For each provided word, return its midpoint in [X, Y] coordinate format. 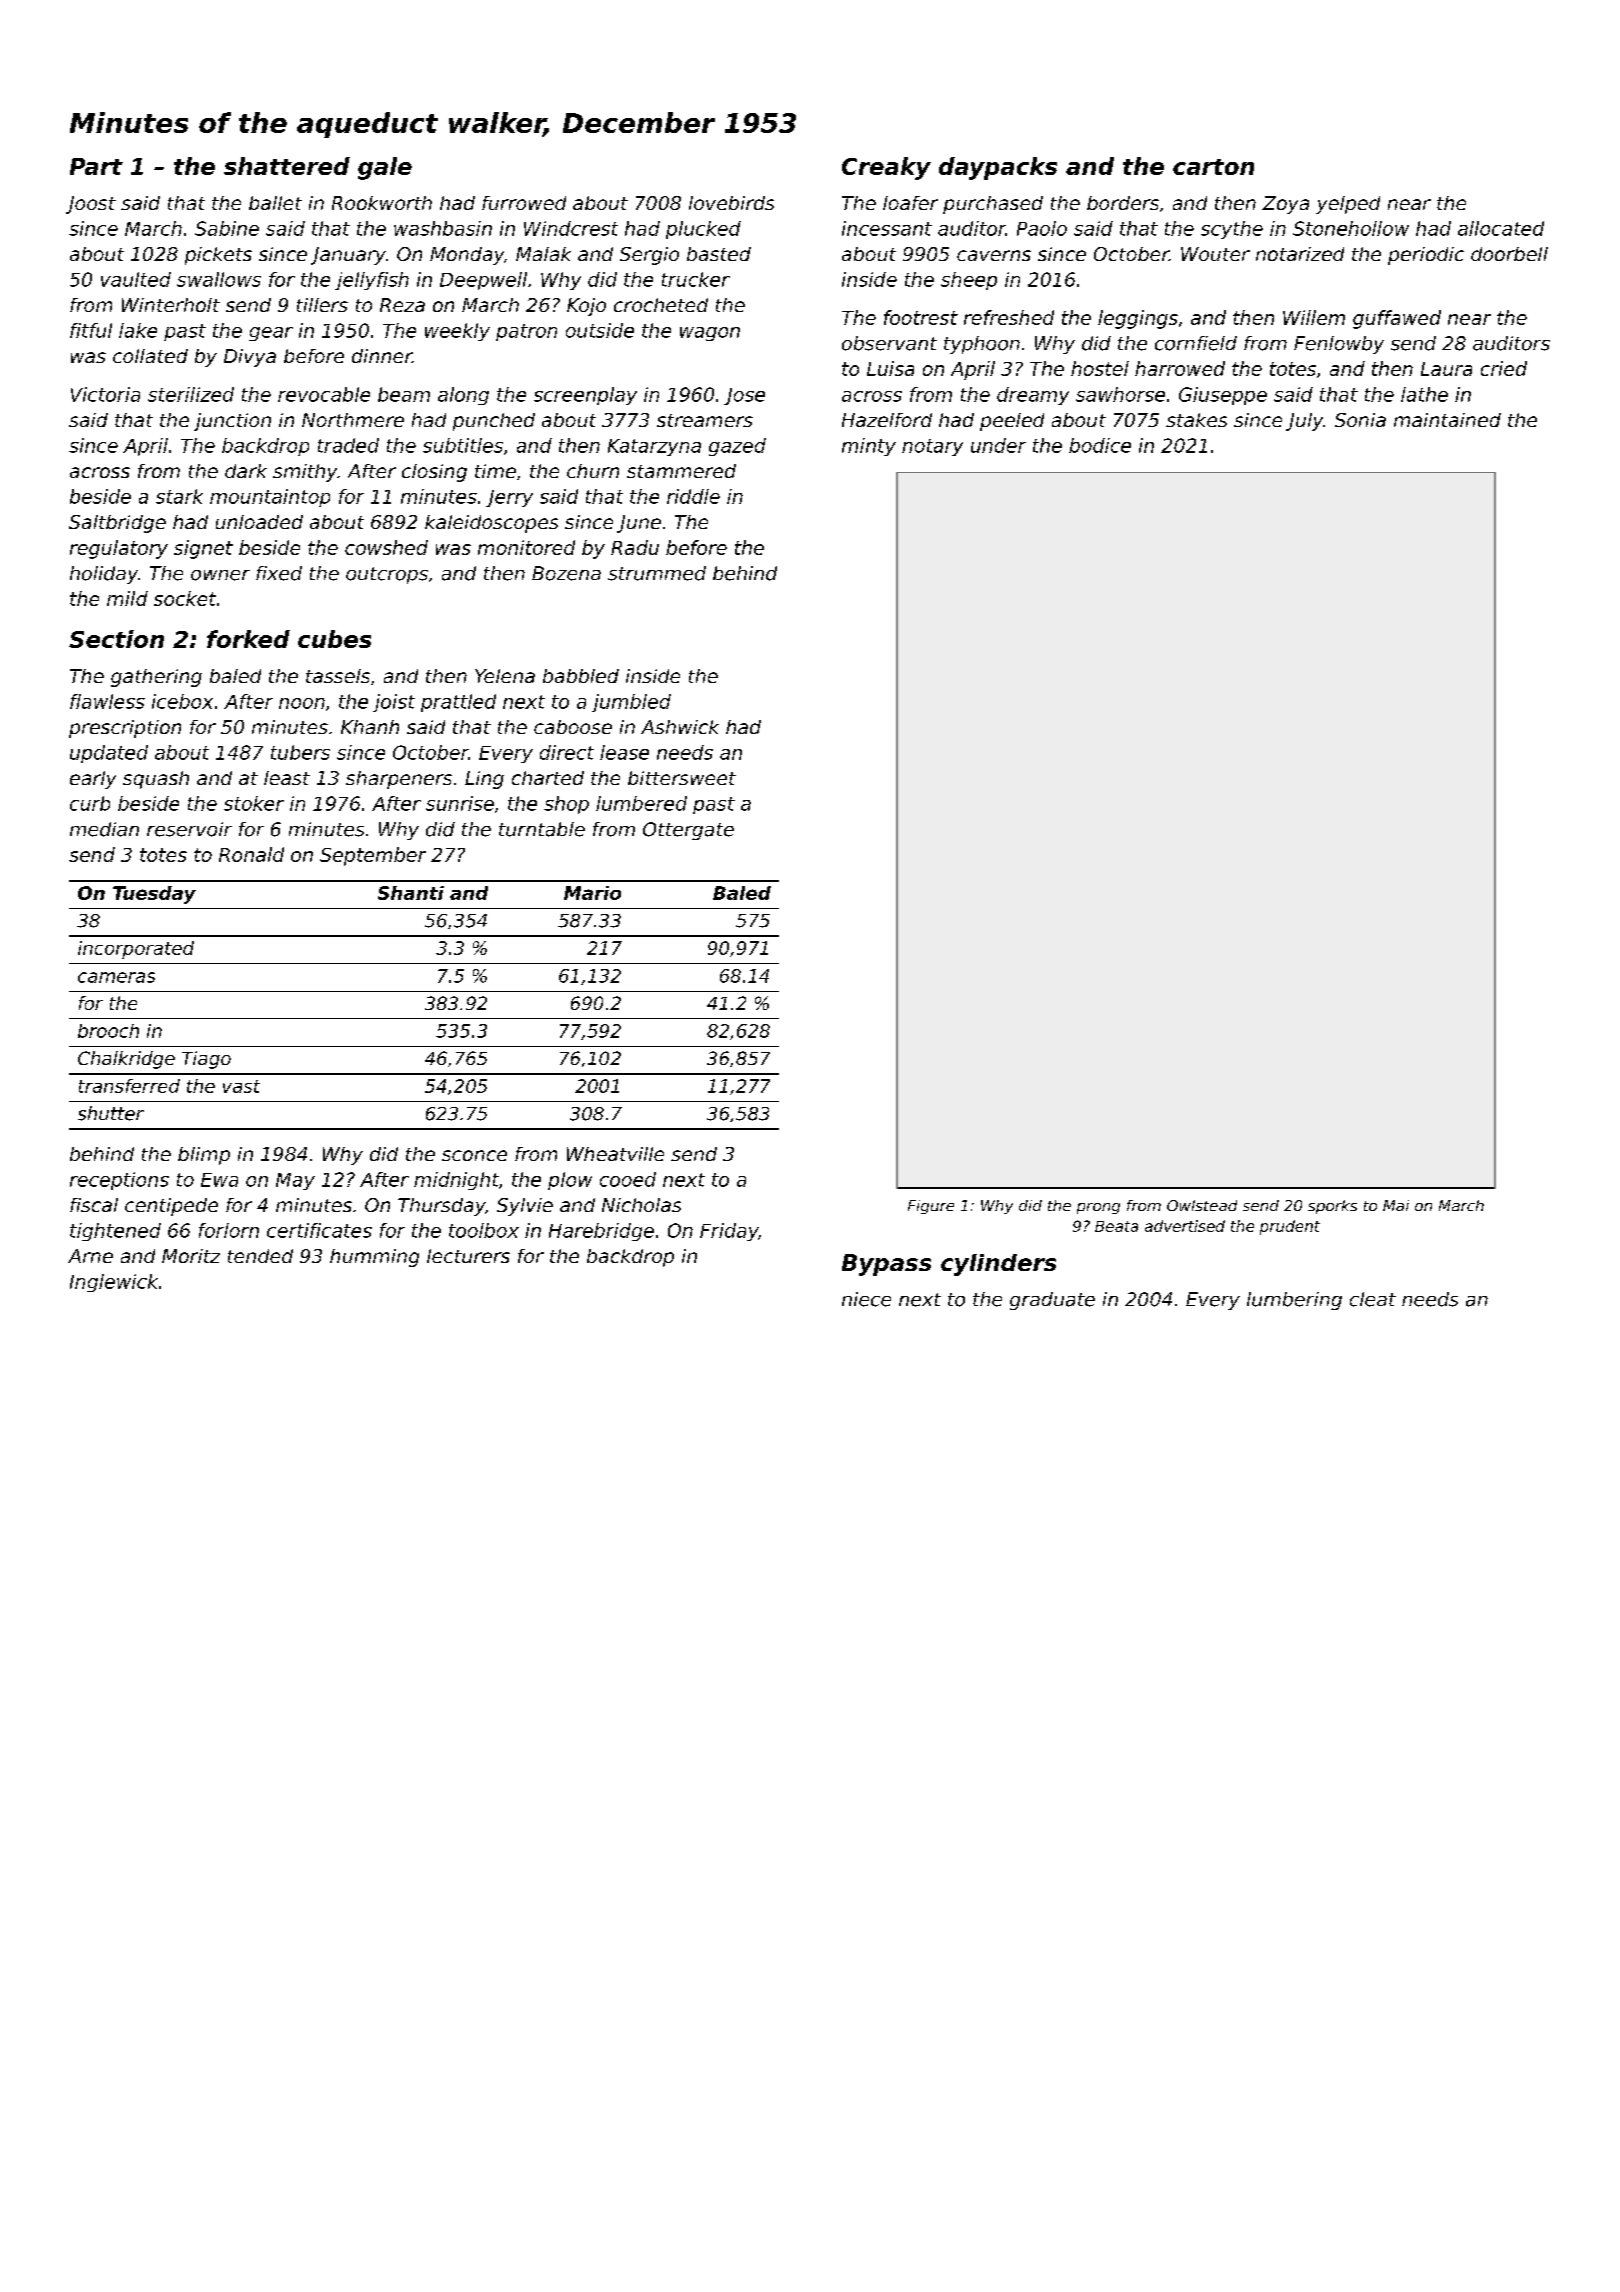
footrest [921, 317]
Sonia [1360, 420]
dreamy [1033, 396]
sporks [1332, 1207]
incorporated [136, 950]
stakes [1196, 420]
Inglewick [114, 1283]
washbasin [443, 228]
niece [866, 1299]
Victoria [105, 394]
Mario [592, 893]
